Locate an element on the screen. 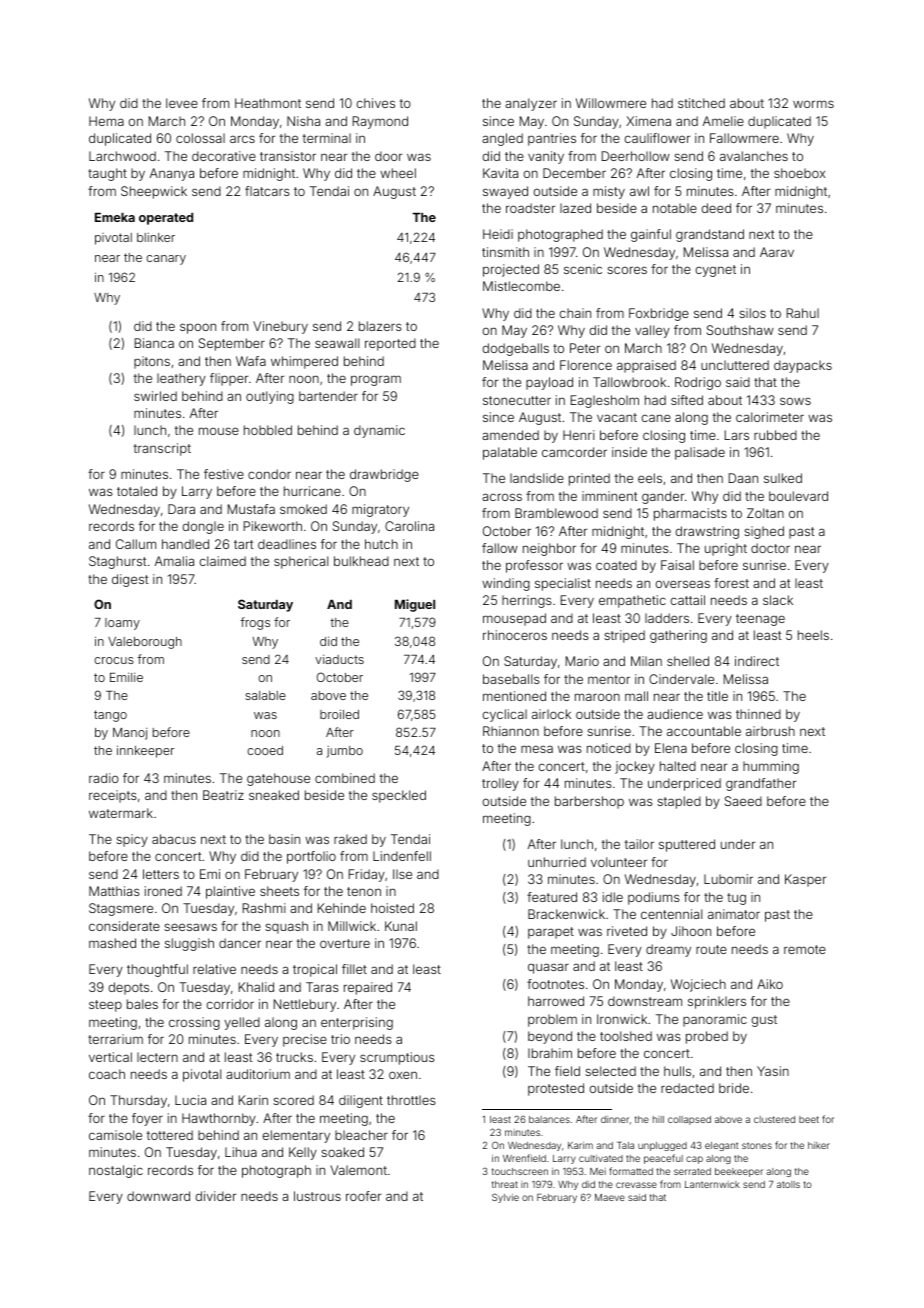 The image size is (924, 1308). spherical is located at coordinates (301, 562).
